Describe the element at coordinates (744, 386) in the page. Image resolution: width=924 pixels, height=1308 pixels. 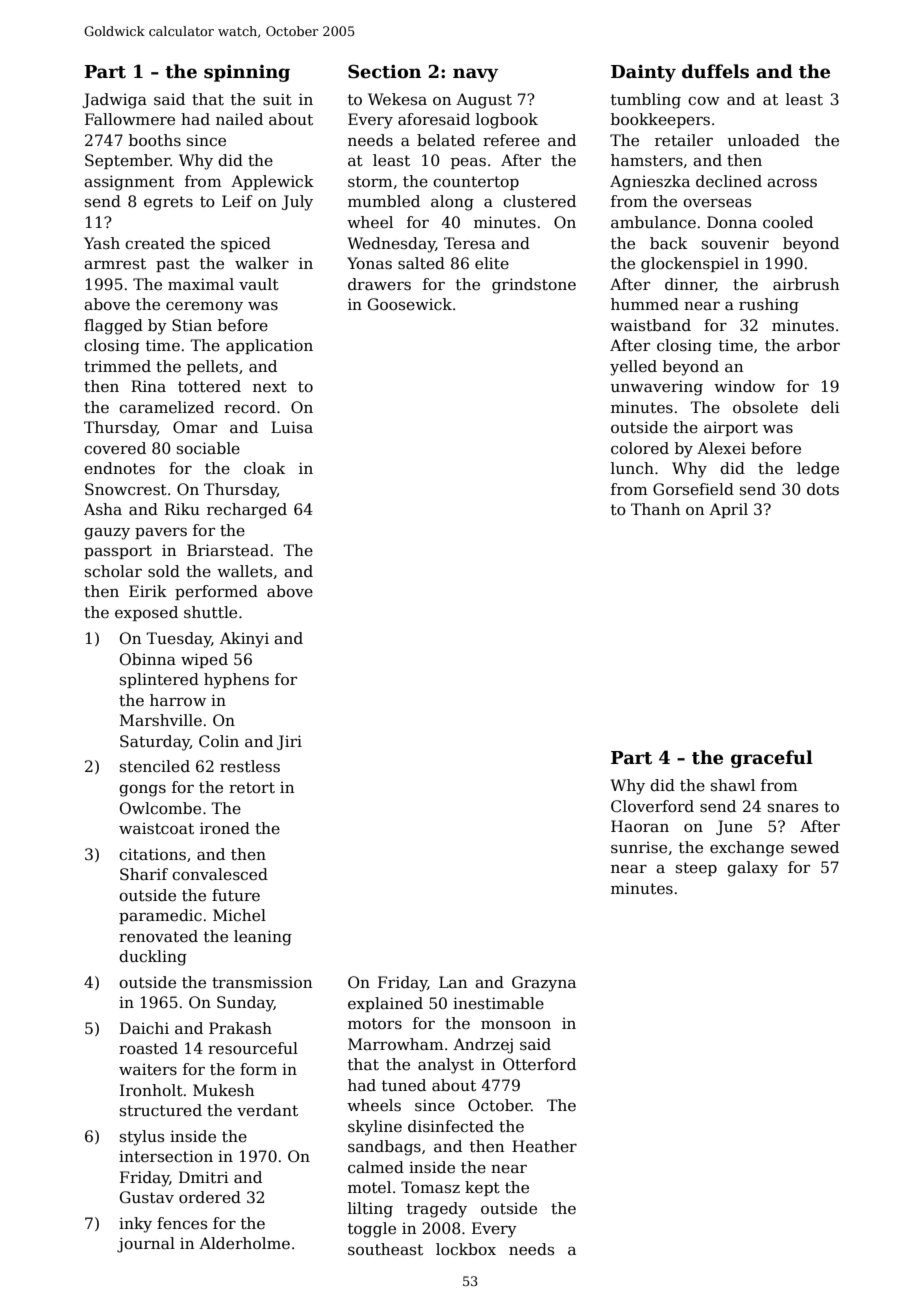
I see `window` at that location.
